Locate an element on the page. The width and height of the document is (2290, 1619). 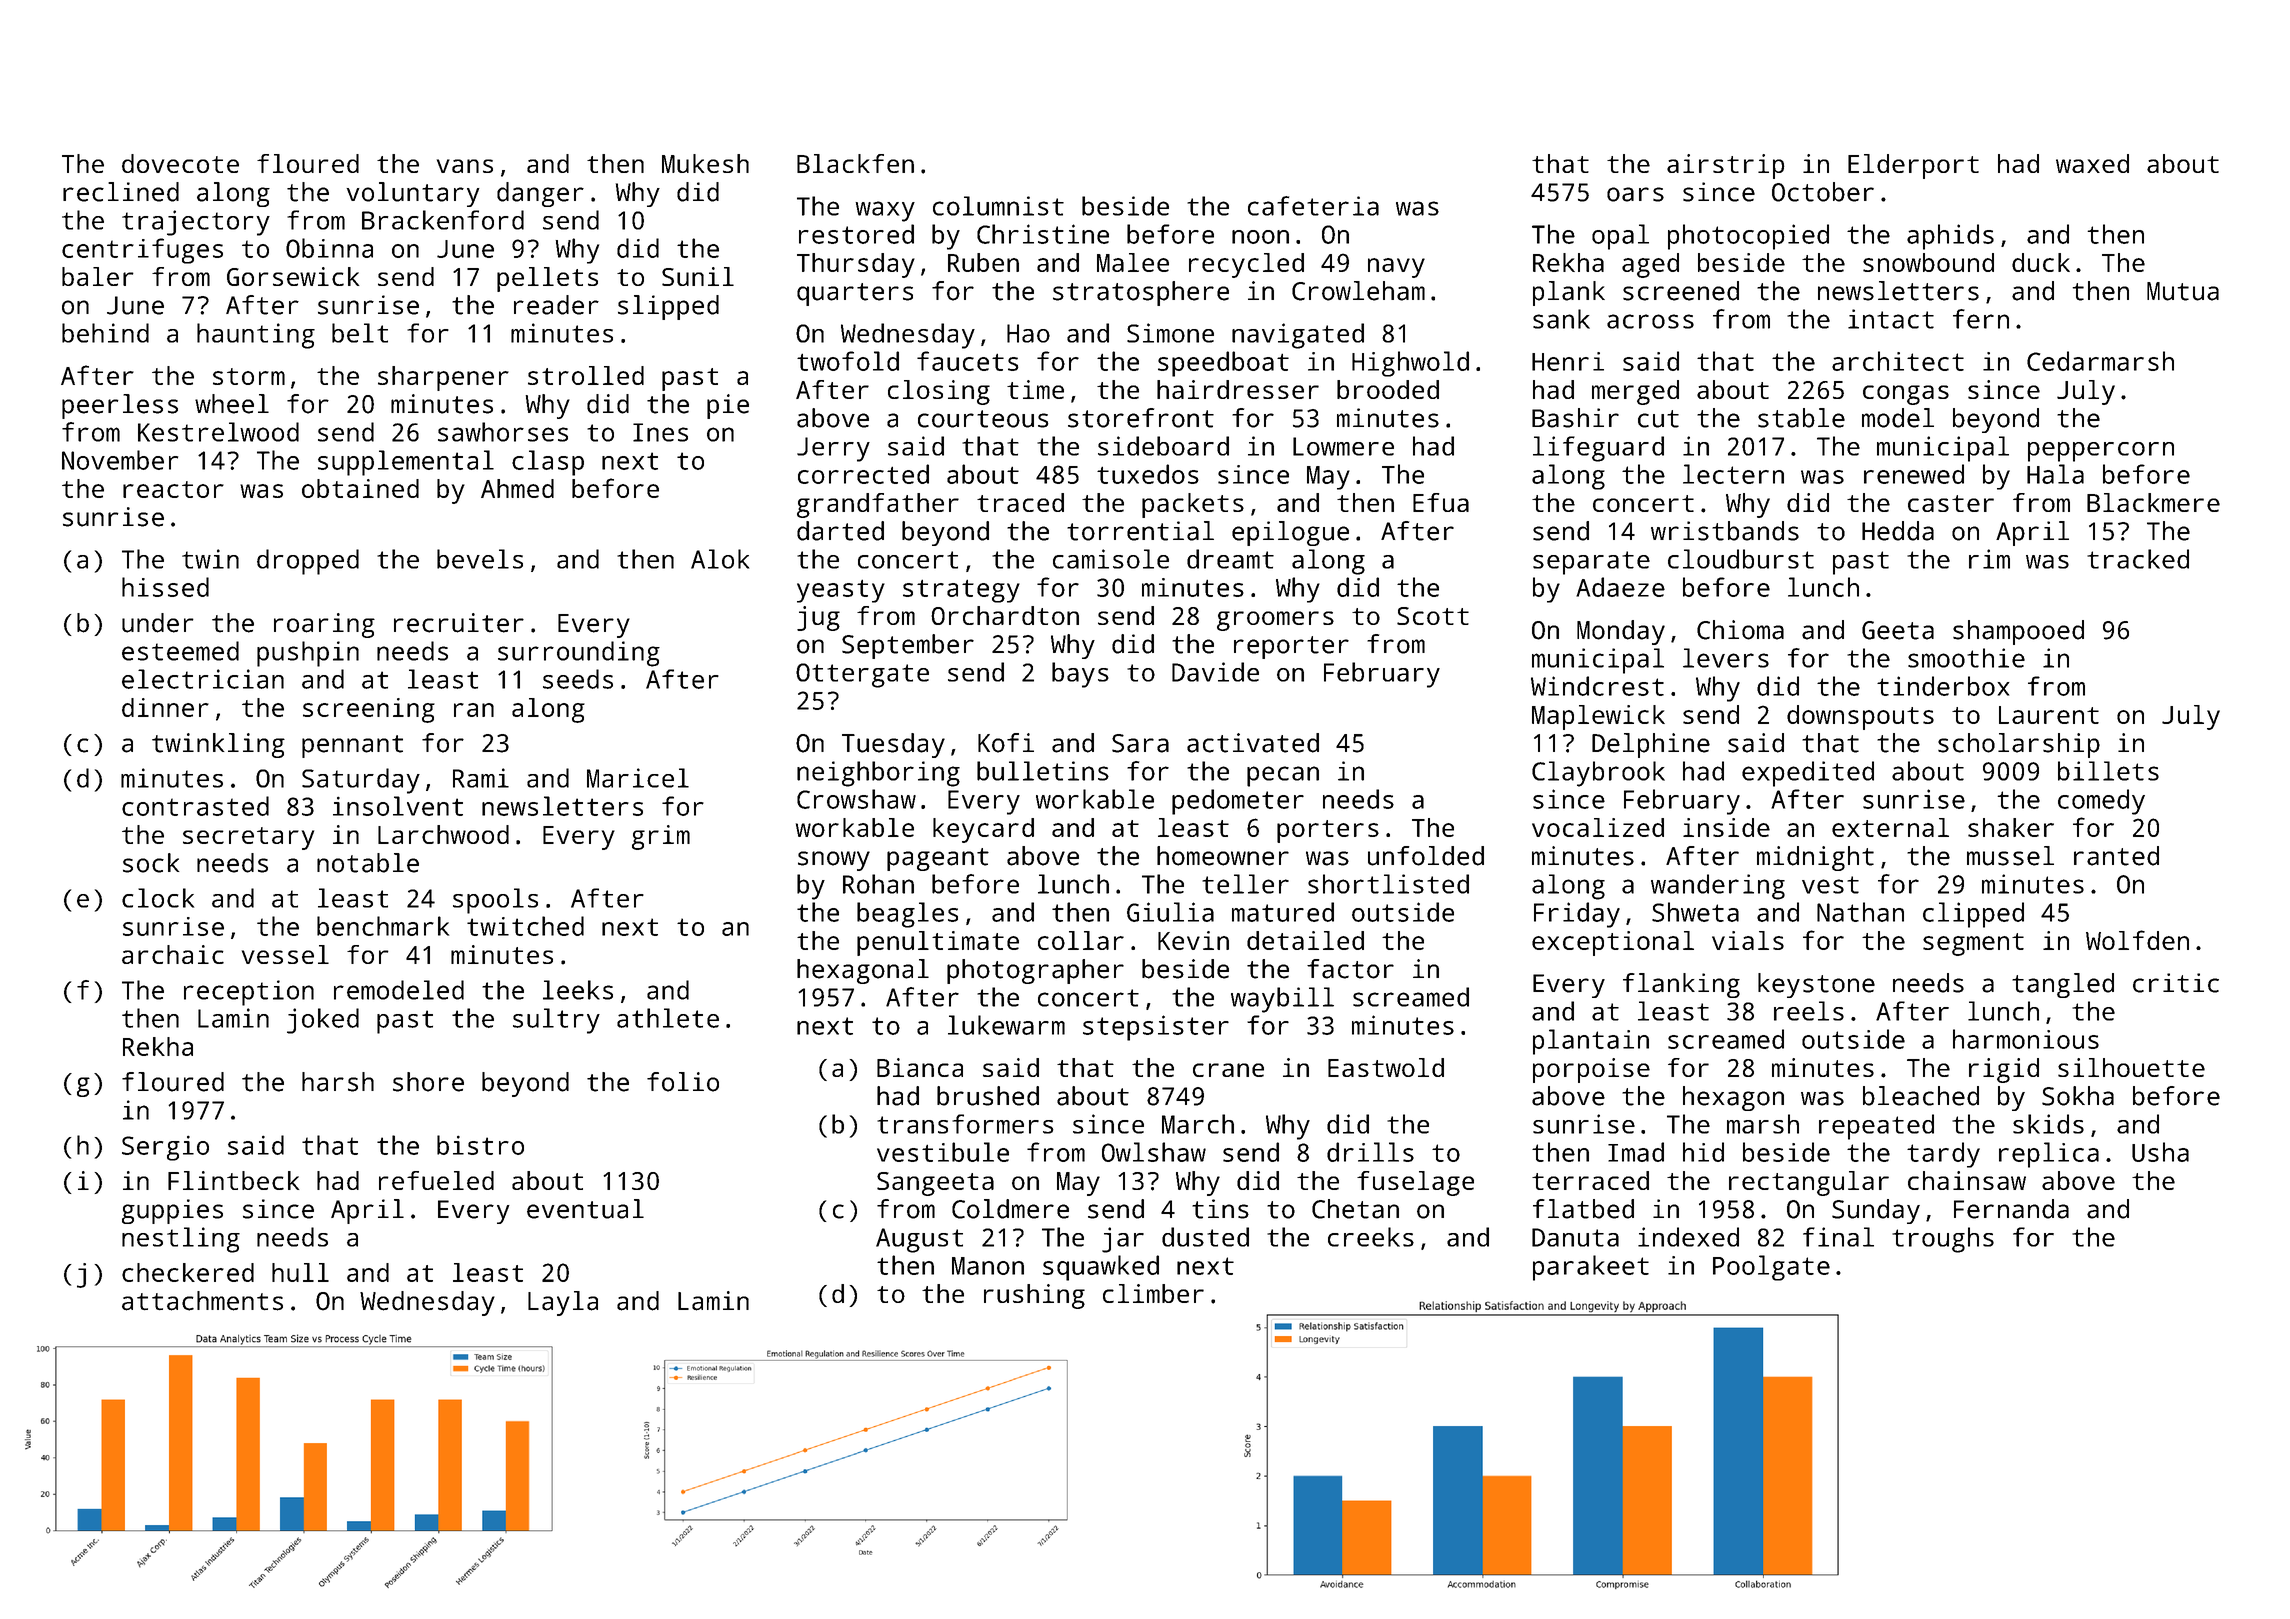
waxed is located at coordinates (2092, 163).
